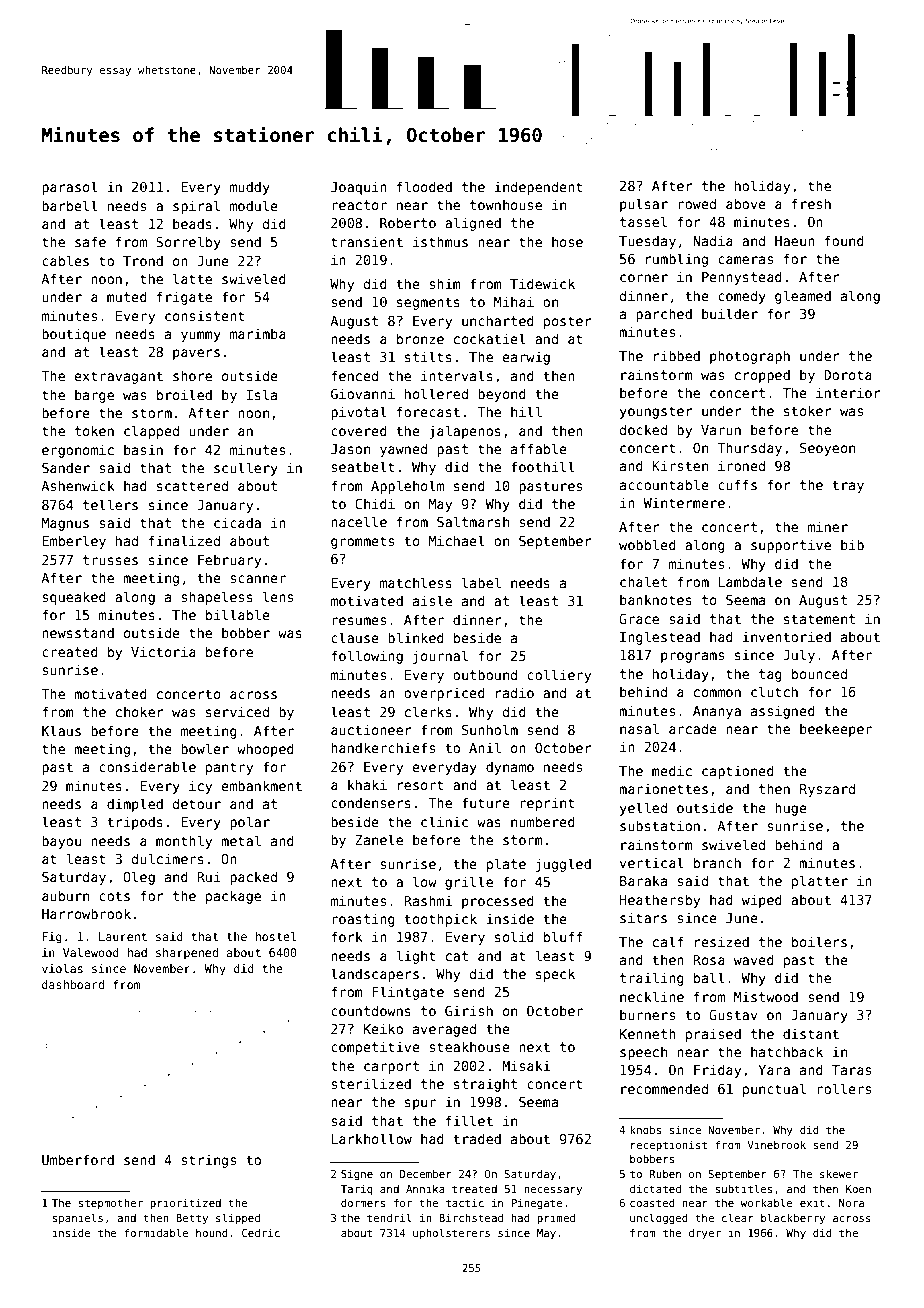  Describe the element at coordinates (74, 542) in the document. I see `Emberley` at that location.
